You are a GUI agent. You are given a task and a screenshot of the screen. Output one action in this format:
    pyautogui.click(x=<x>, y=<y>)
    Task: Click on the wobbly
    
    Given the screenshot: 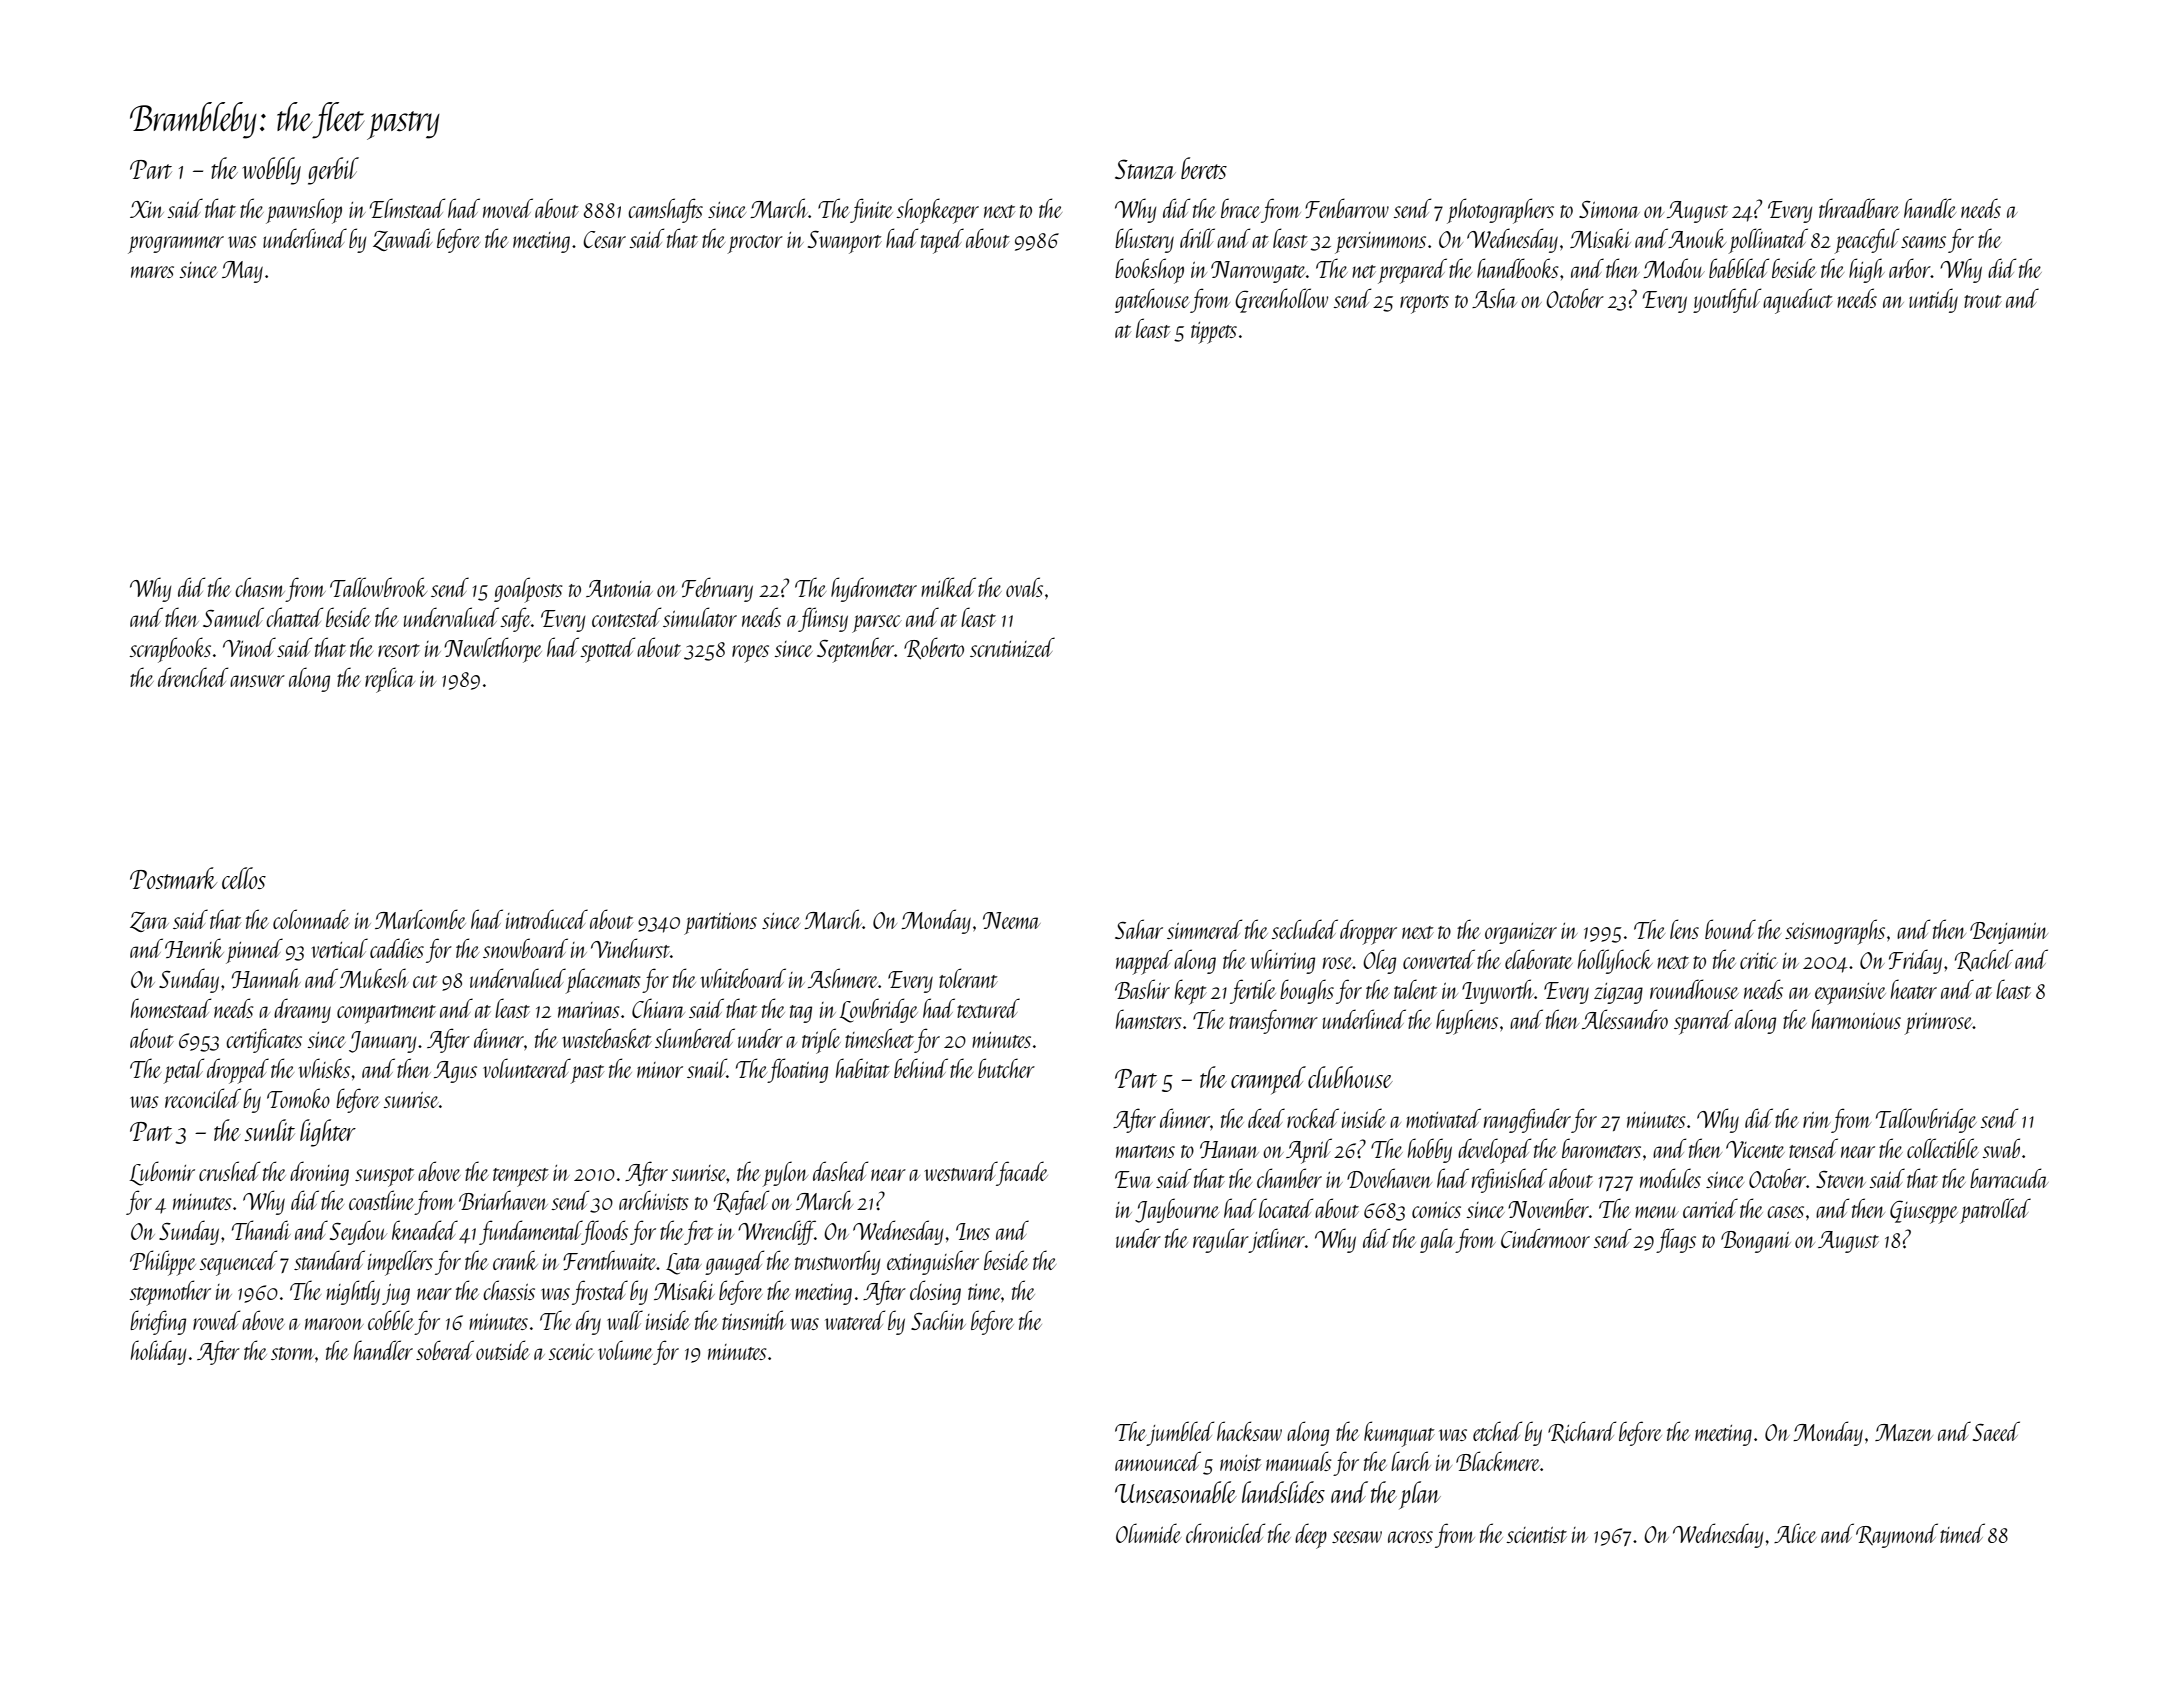 What is the action you would take?
    pyautogui.click(x=271, y=171)
